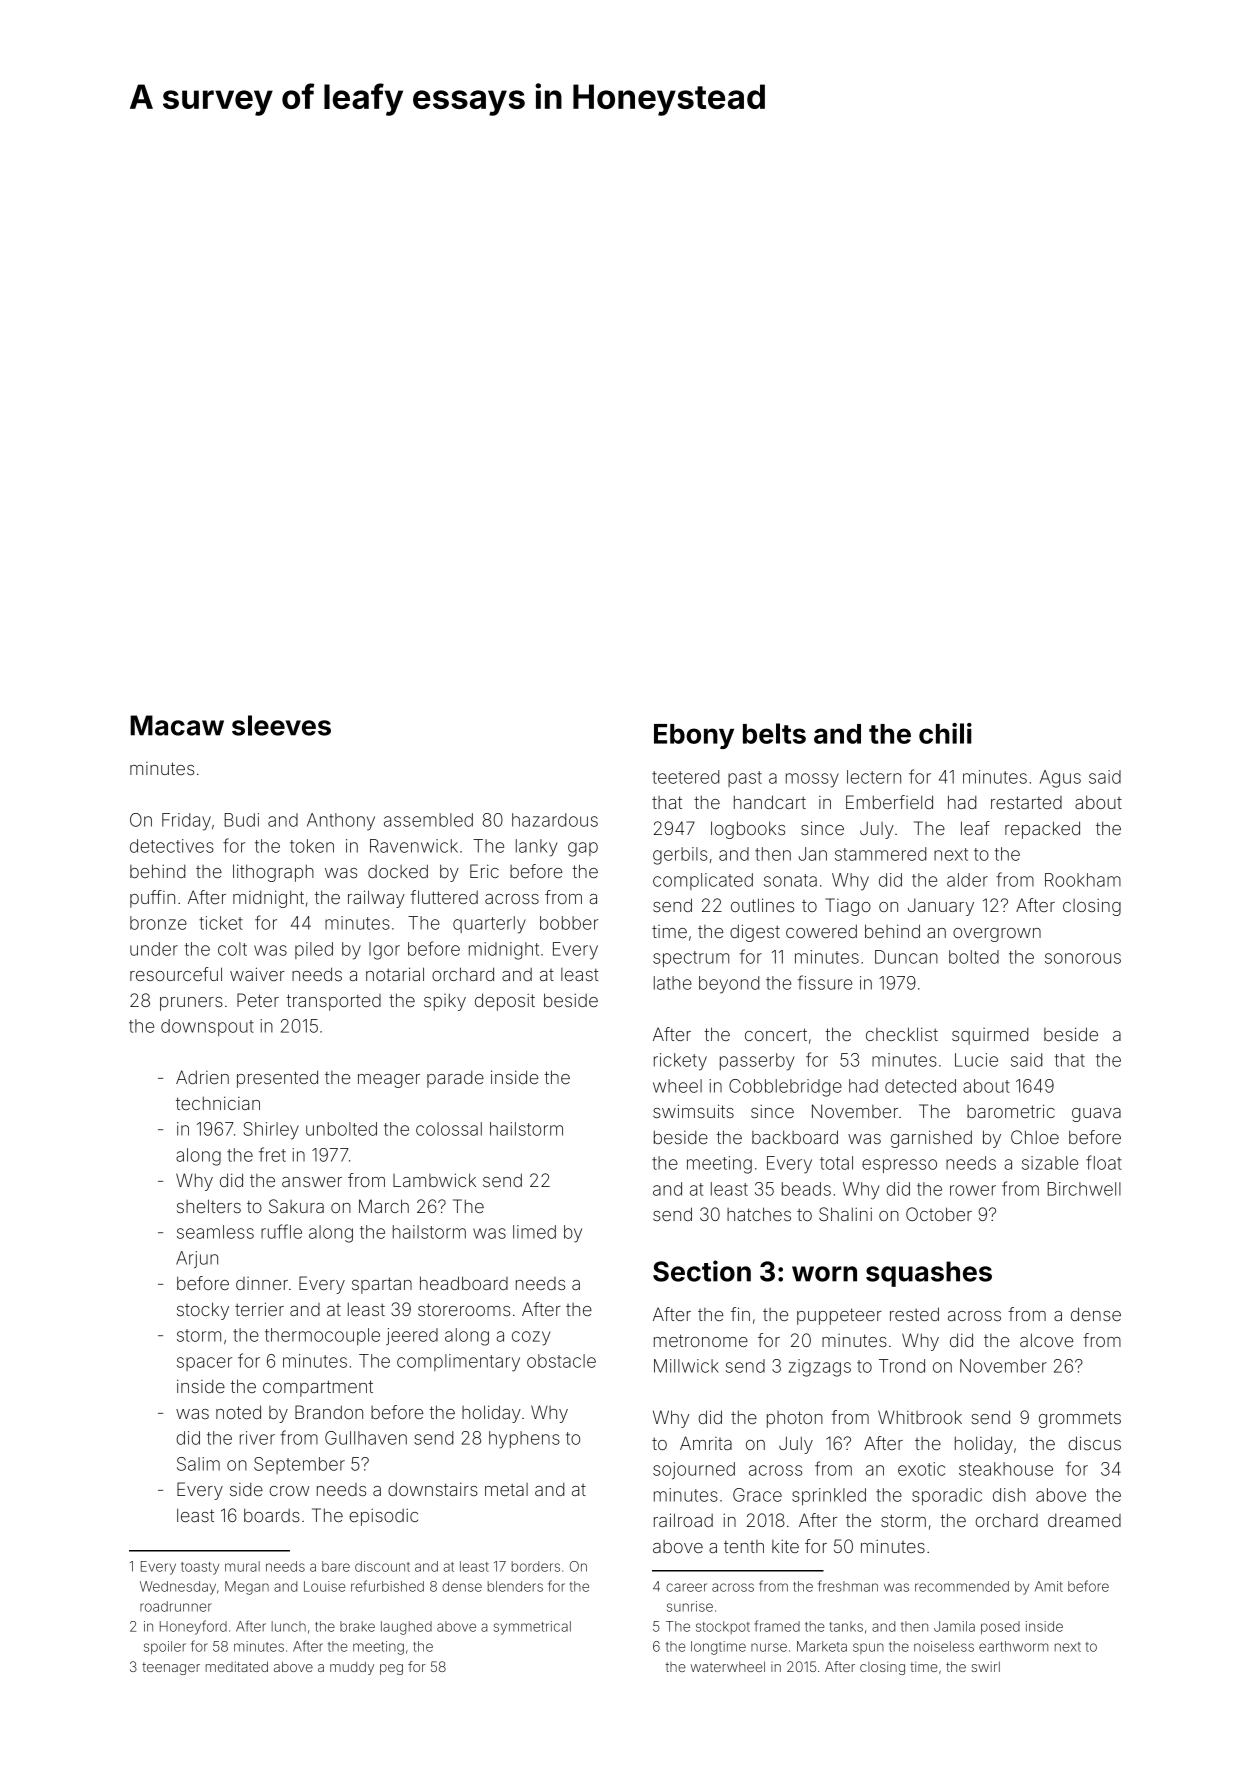 The image size is (1251, 1770). What do you see at coordinates (444, 897) in the image?
I see `fluttered` at bounding box center [444, 897].
